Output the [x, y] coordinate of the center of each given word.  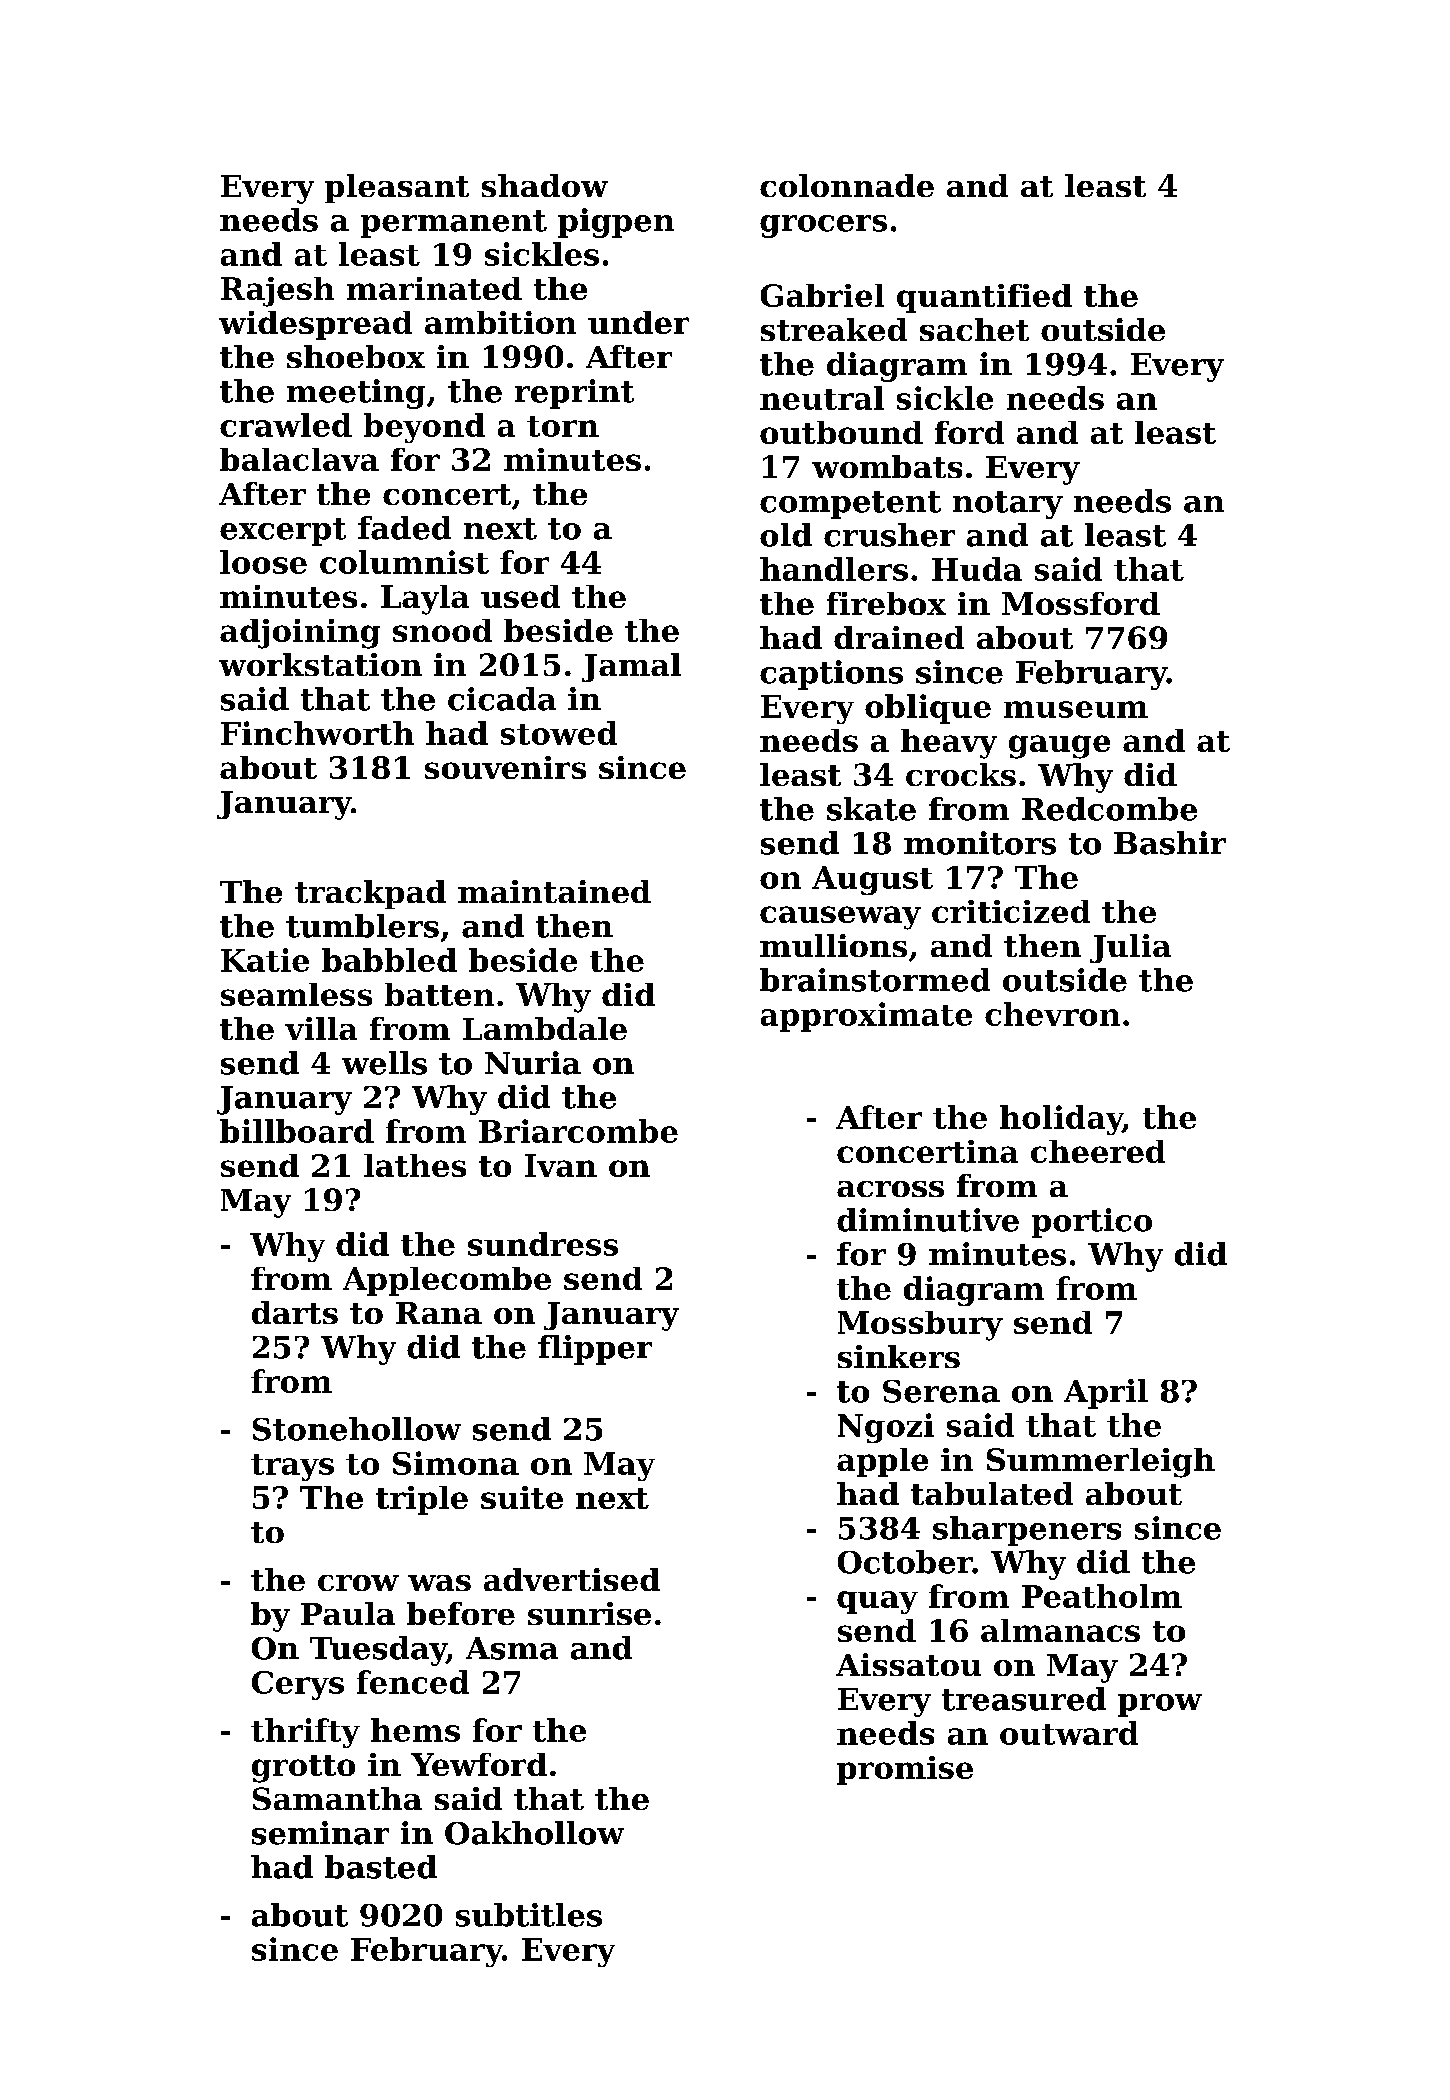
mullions [833, 945]
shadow [545, 185]
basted [381, 1867]
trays [292, 1467]
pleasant [397, 188]
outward [1069, 1733]
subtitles [529, 1915]
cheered [1098, 1151]
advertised [572, 1579]
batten [439, 994]
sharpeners [1027, 1531]
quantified [984, 298]
